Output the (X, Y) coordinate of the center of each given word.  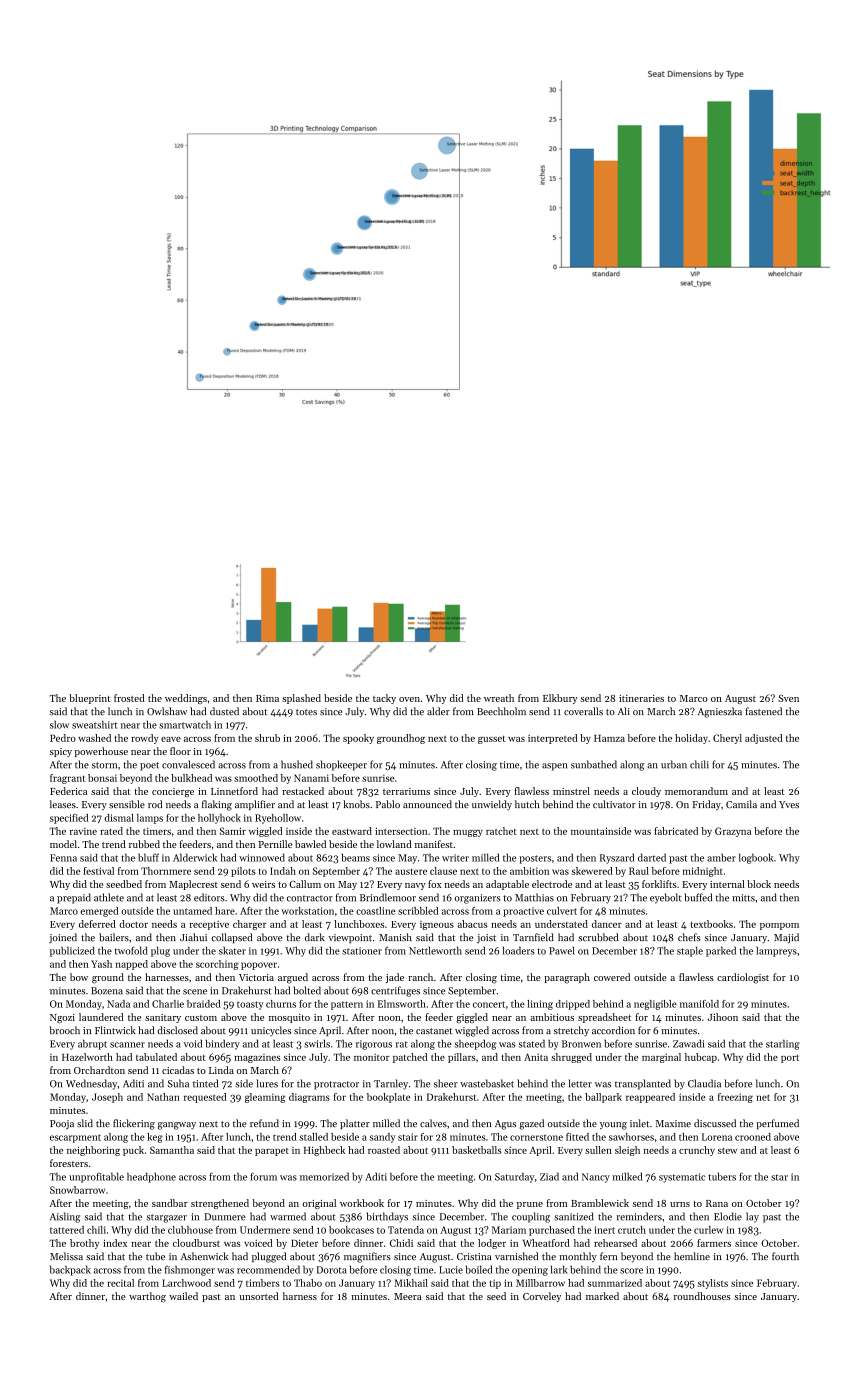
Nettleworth (435, 950)
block (759, 884)
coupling (531, 1217)
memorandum (696, 791)
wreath (499, 698)
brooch (64, 1030)
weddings (186, 699)
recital (120, 1283)
